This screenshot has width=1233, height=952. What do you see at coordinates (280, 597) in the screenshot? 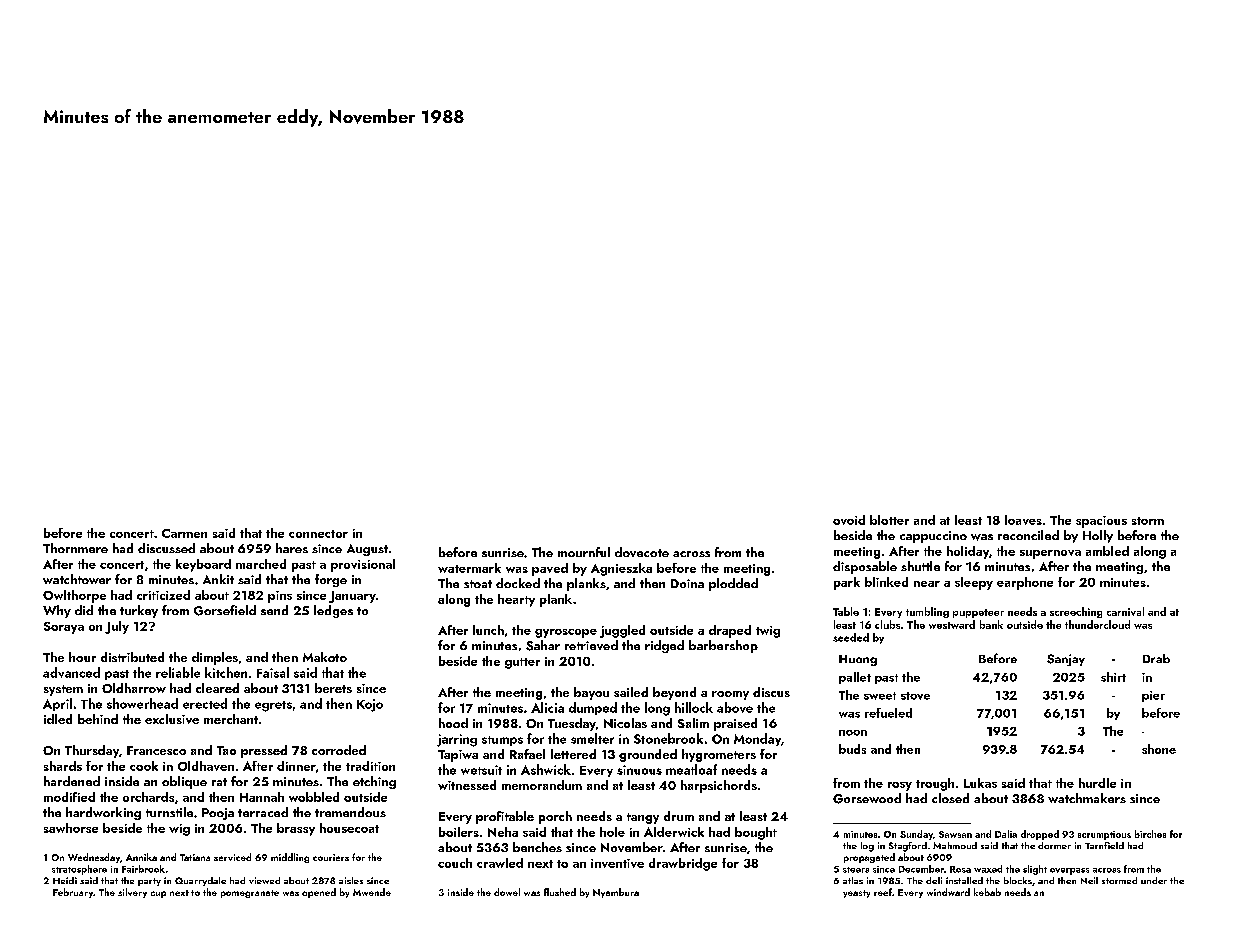
I see `pins` at bounding box center [280, 597].
